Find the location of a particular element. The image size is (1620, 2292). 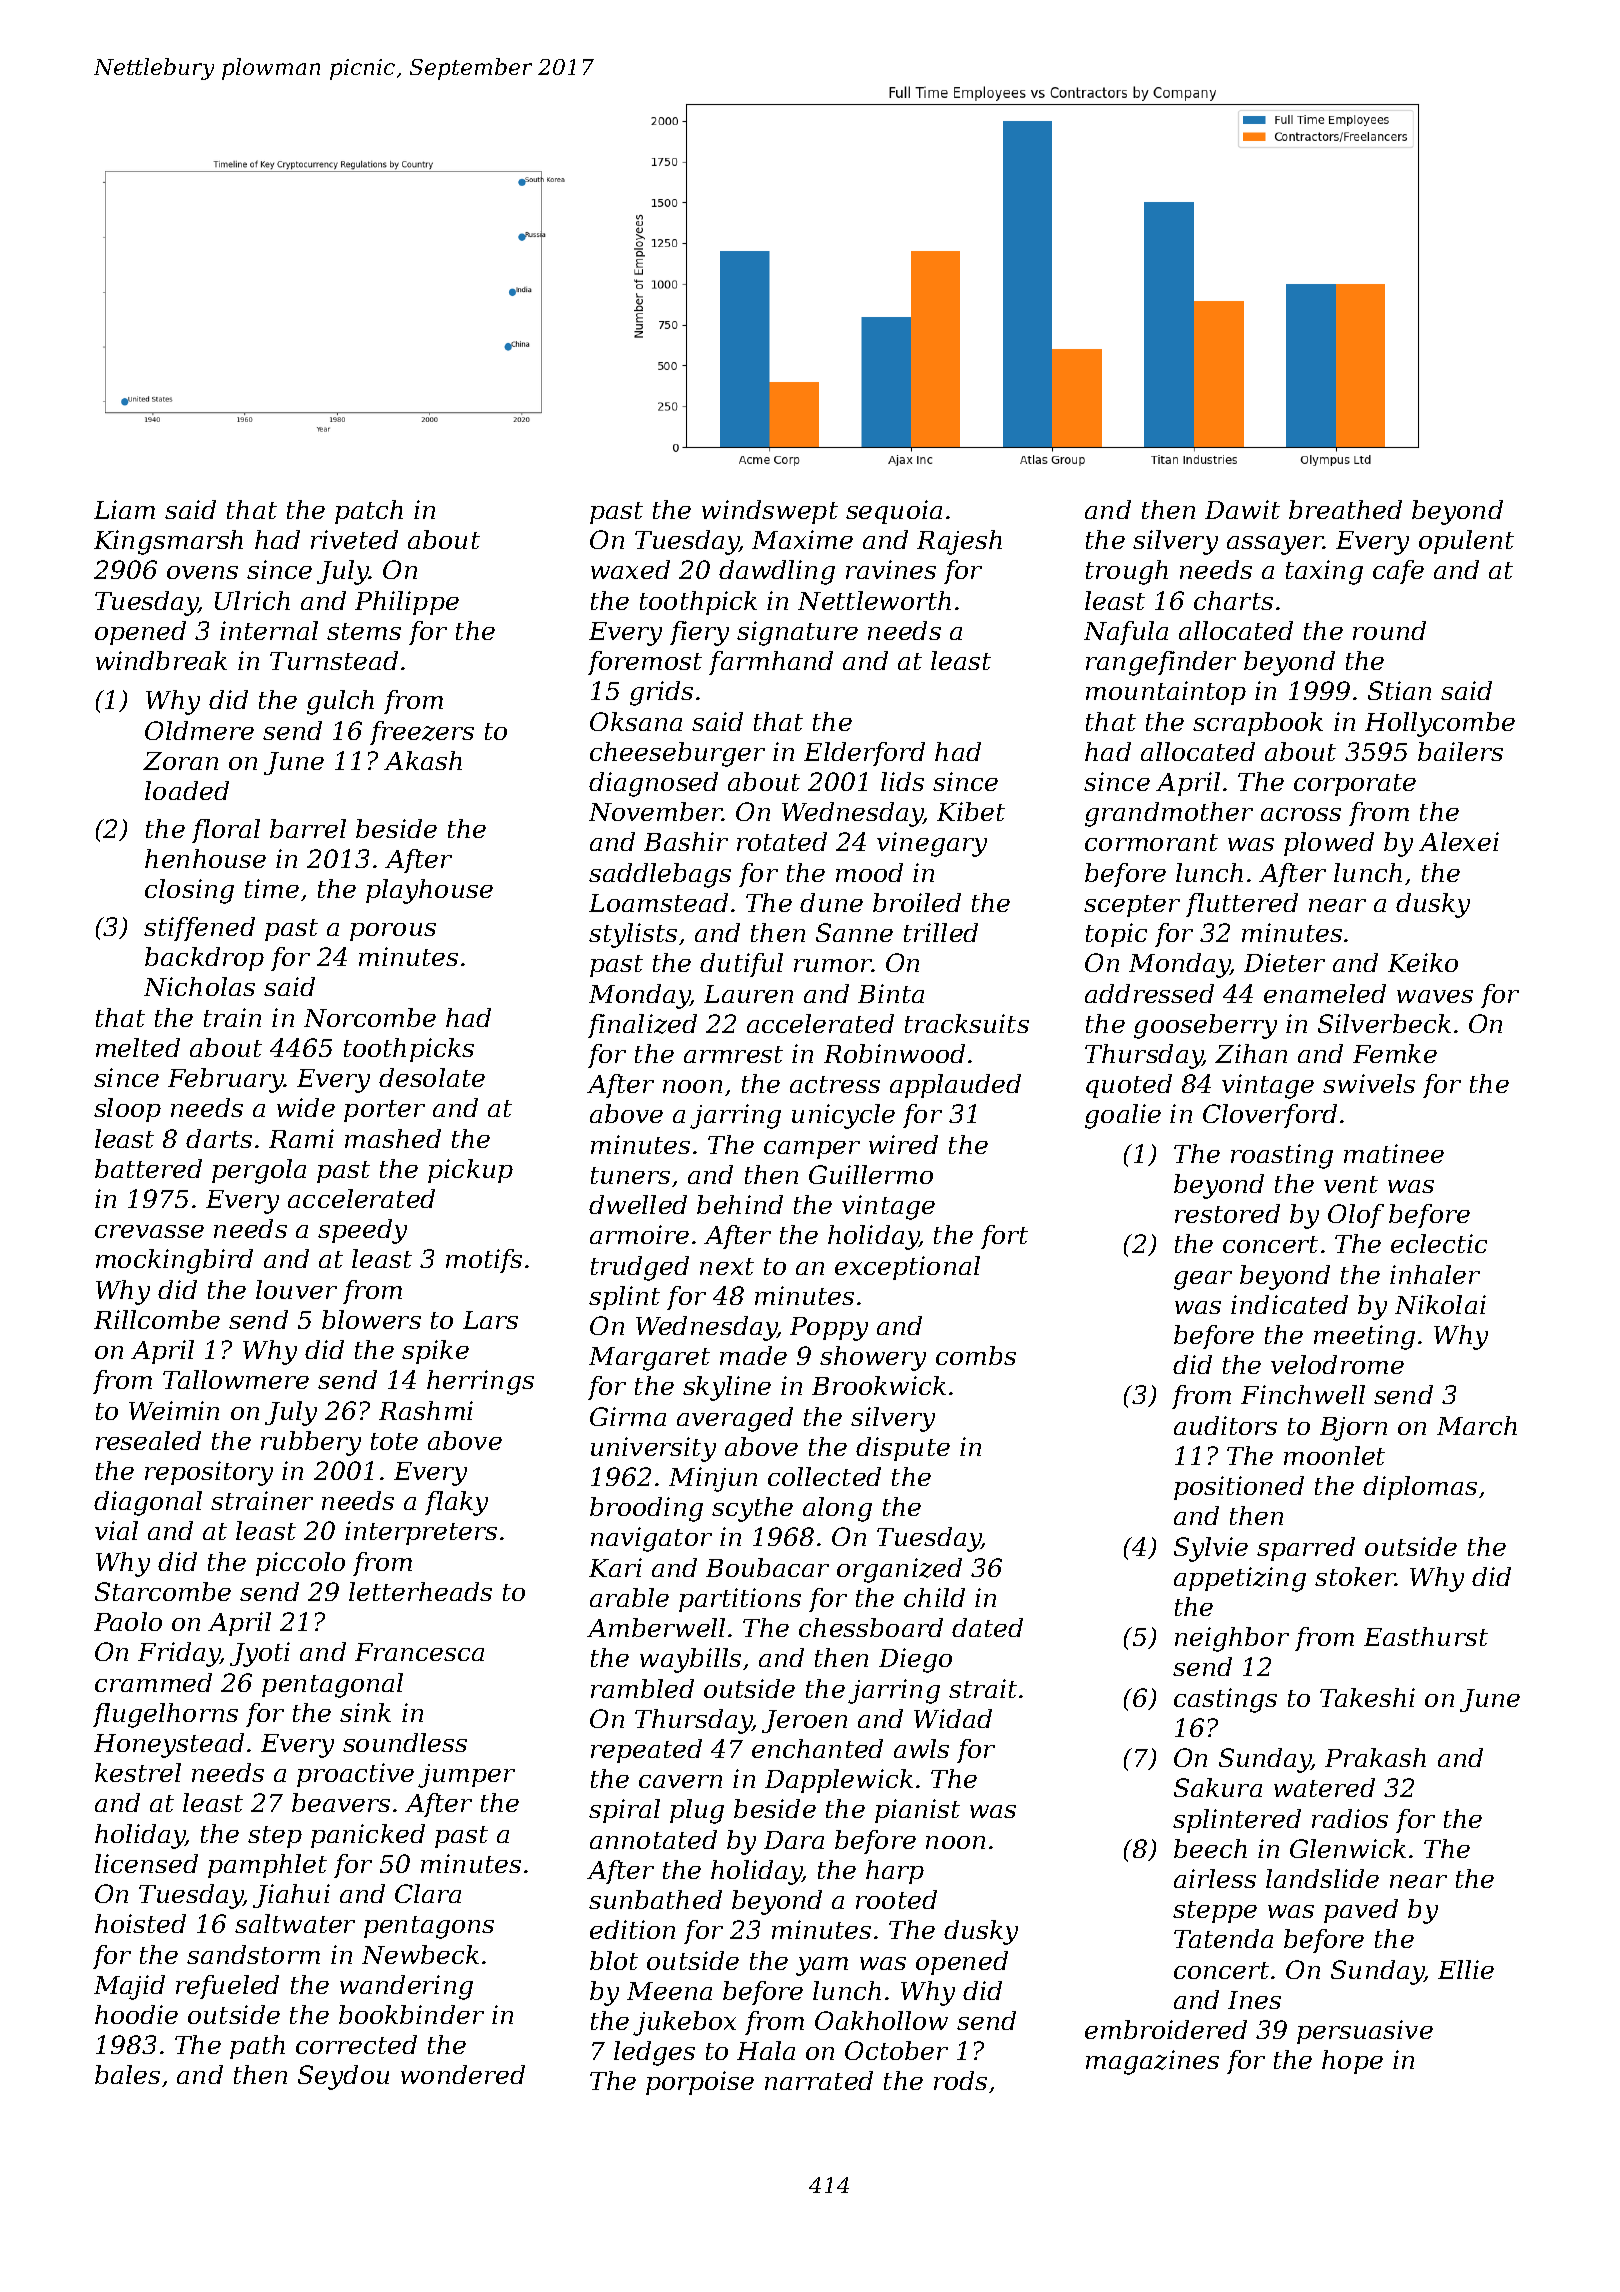

matinee is located at coordinates (1394, 1153).
